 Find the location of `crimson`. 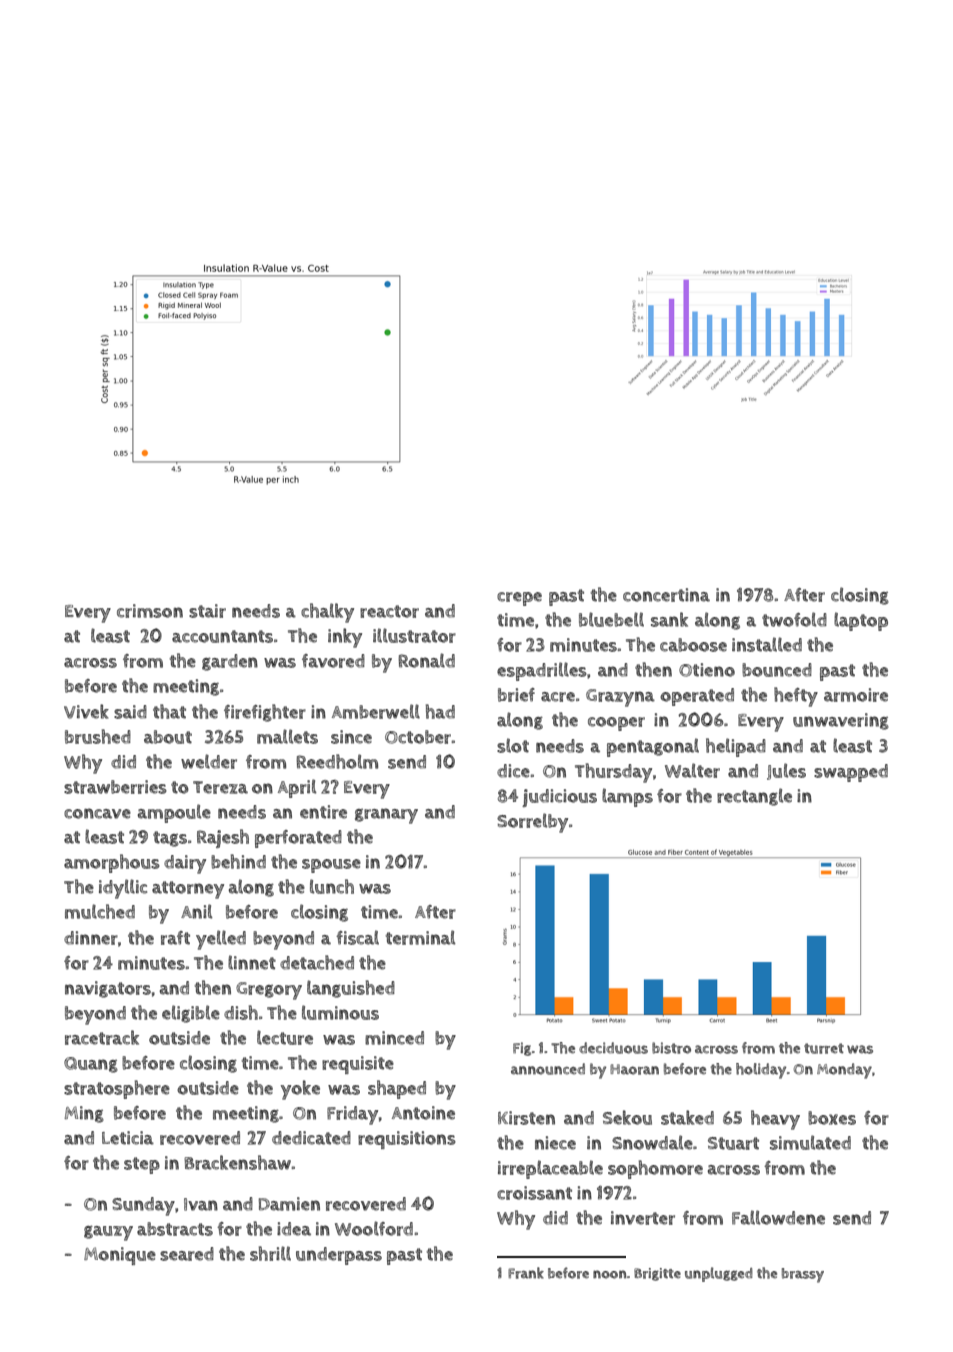

crimson is located at coordinates (150, 611).
